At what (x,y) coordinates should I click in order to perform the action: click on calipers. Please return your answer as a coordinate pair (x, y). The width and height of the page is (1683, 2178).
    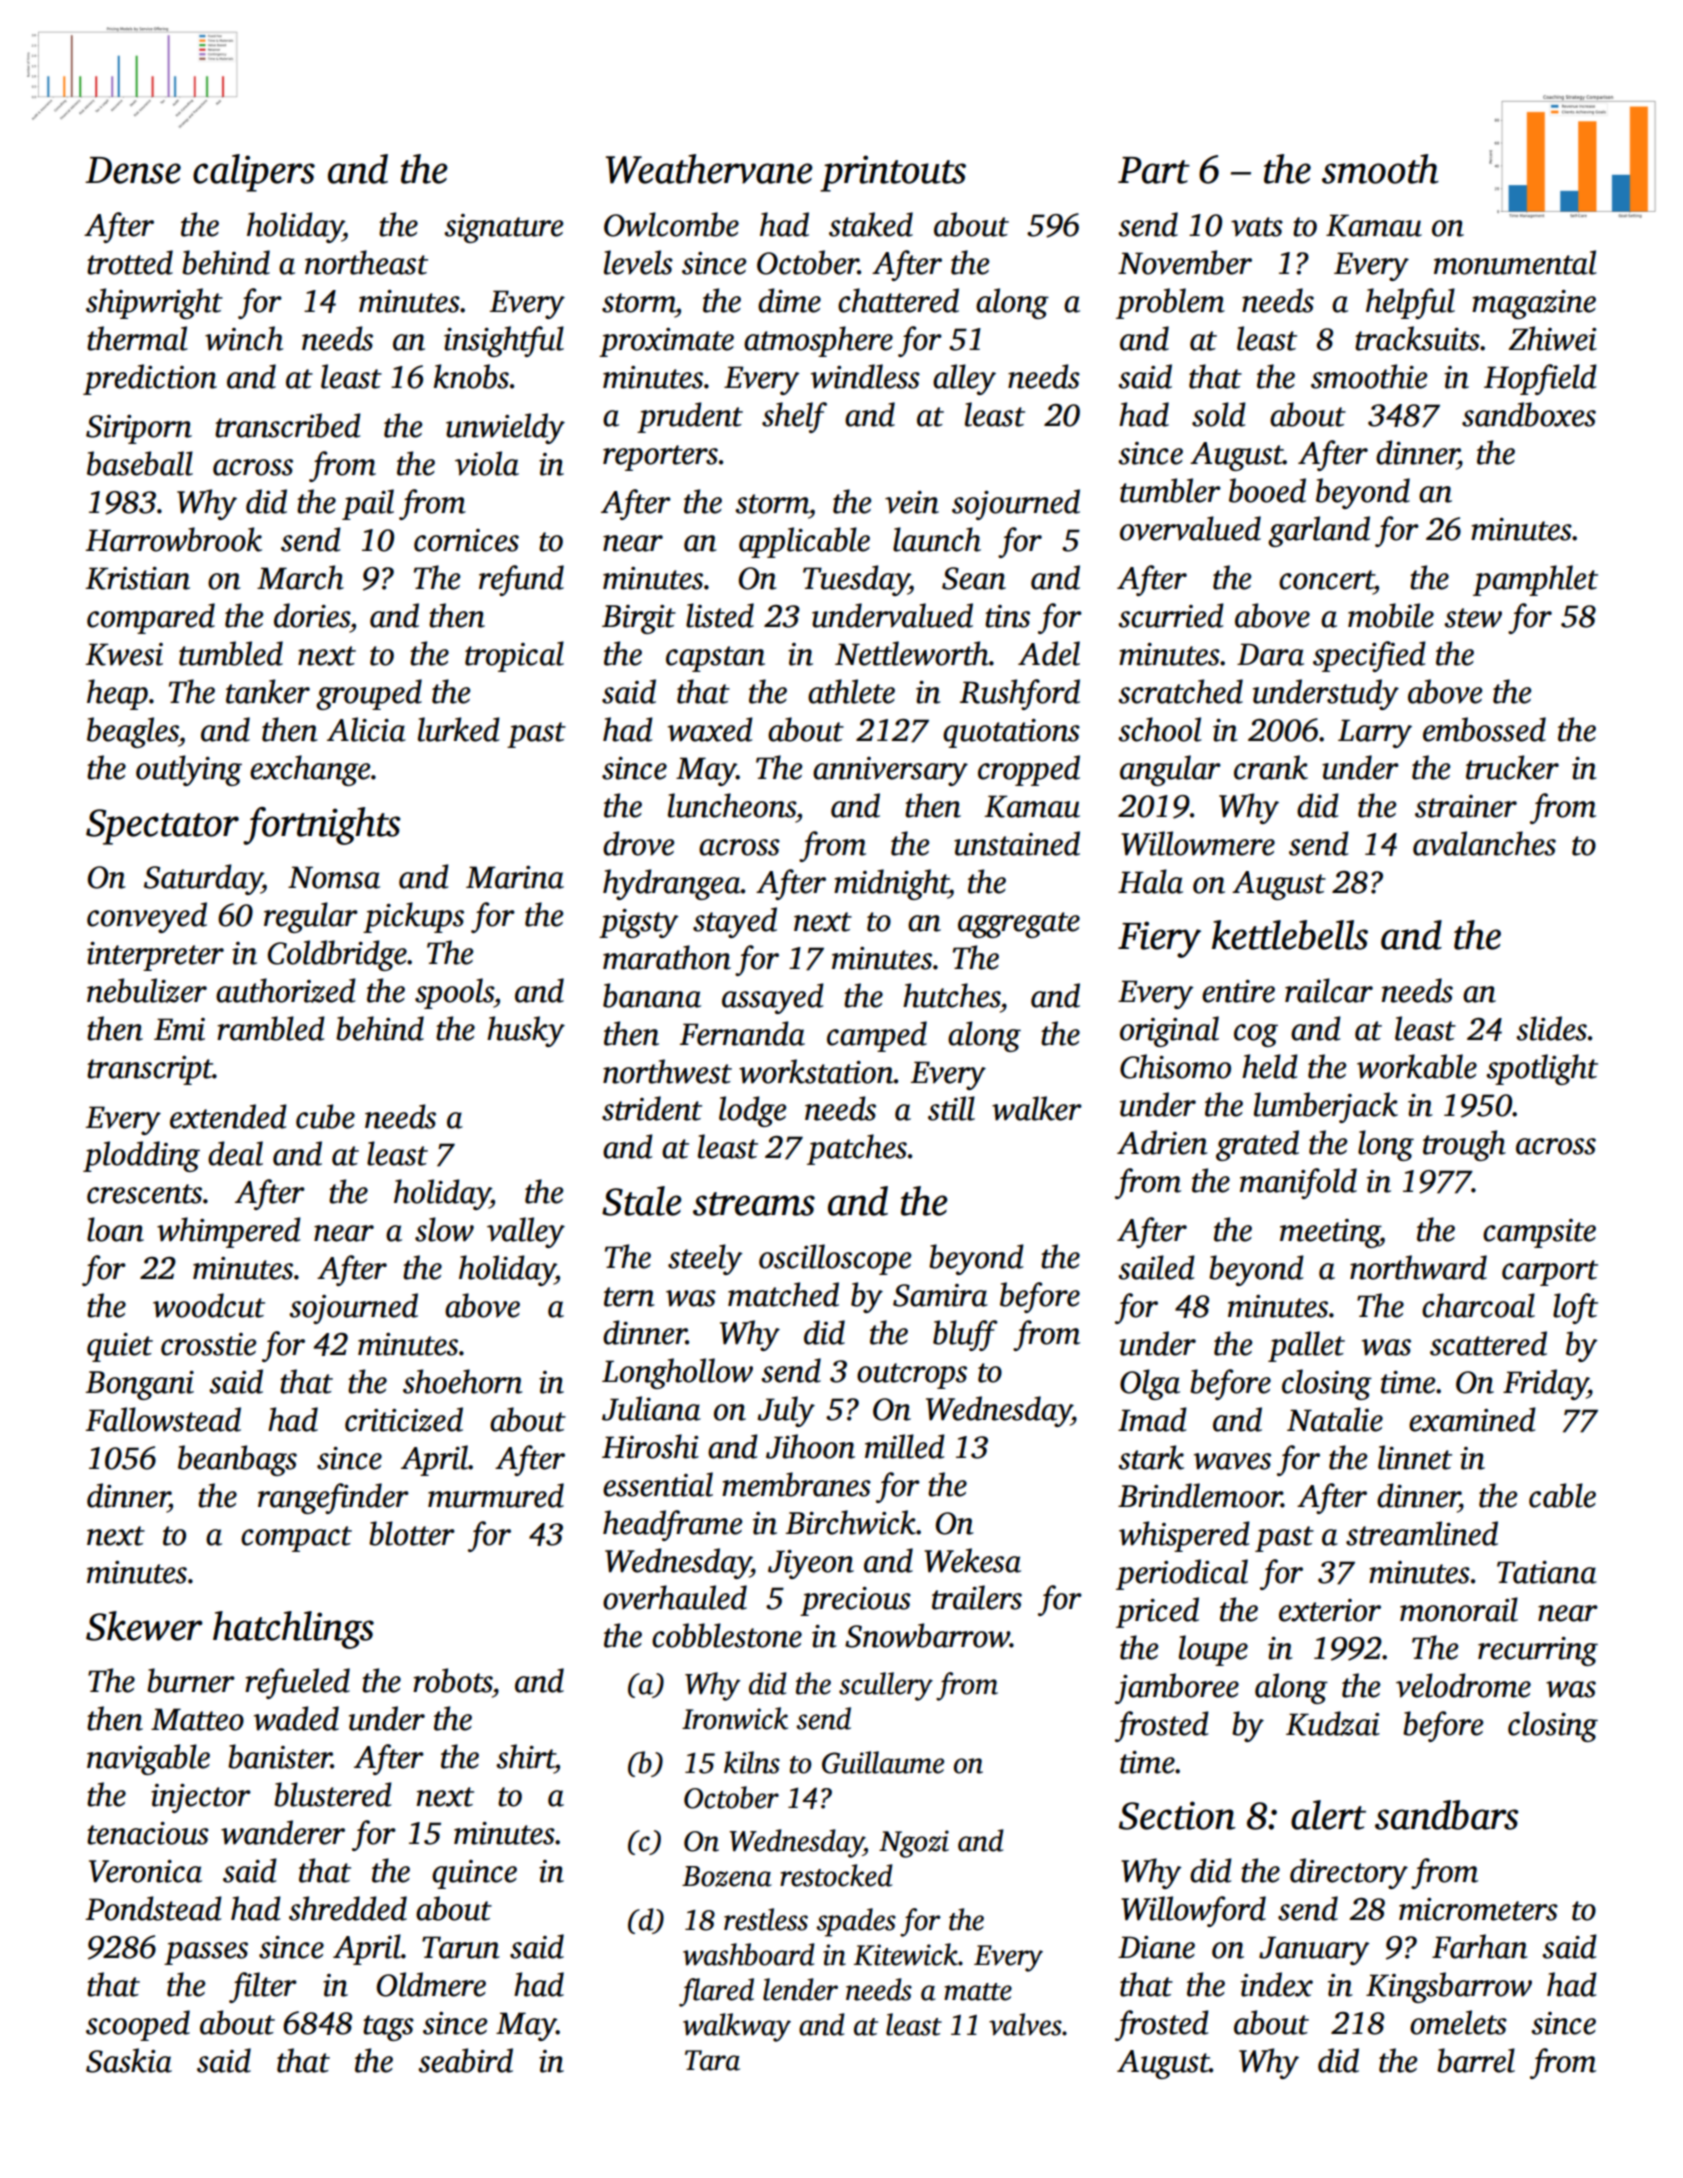
    Looking at the image, I should click on (254, 173).
